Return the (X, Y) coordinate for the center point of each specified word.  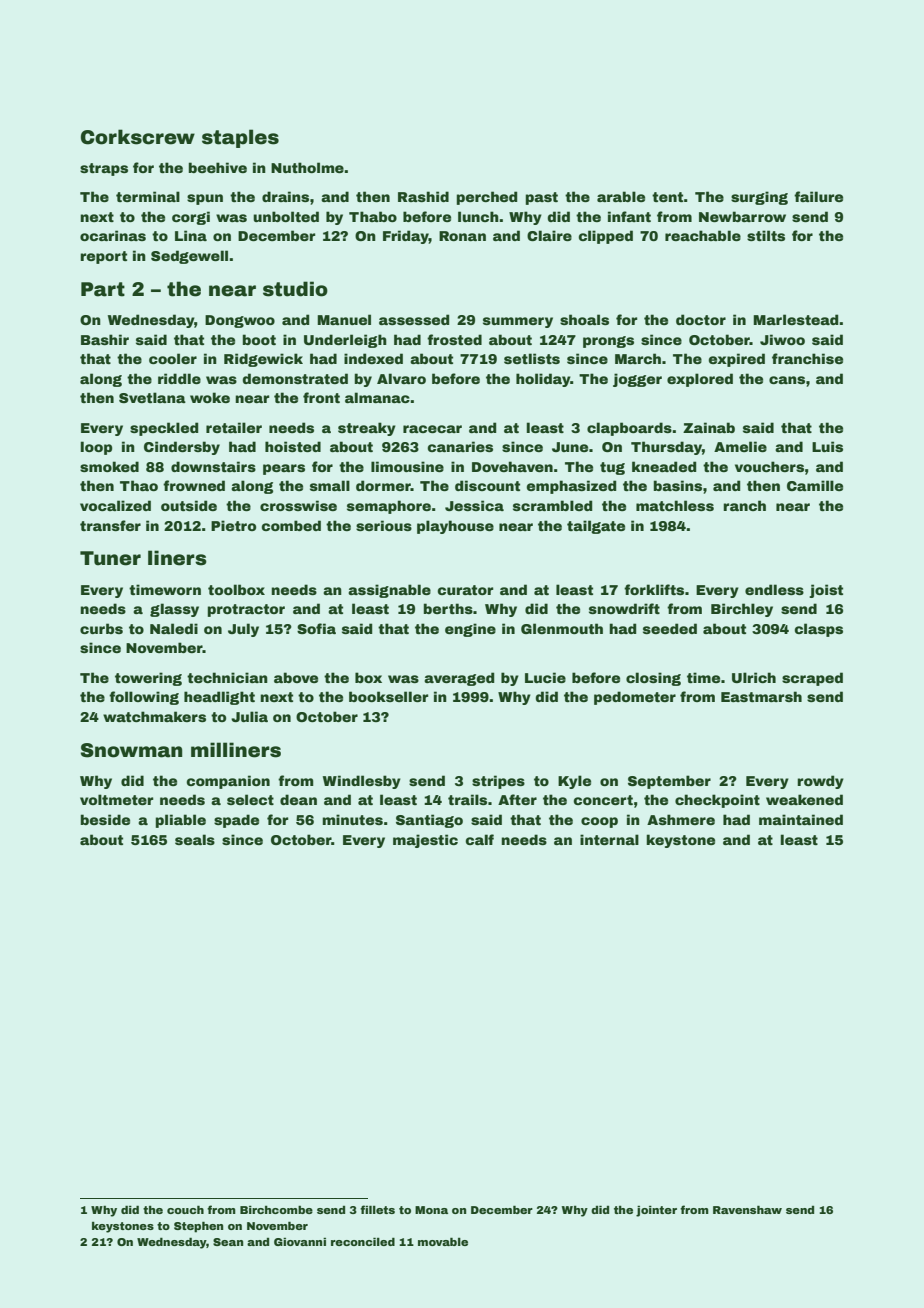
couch (185, 1210)
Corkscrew (138, 137)
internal (609, 839)
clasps (819, 630)
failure (818, 196)
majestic (425, 841)
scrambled (552, 505)
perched (487, 198)
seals (195, 839)
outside (189, 505)
